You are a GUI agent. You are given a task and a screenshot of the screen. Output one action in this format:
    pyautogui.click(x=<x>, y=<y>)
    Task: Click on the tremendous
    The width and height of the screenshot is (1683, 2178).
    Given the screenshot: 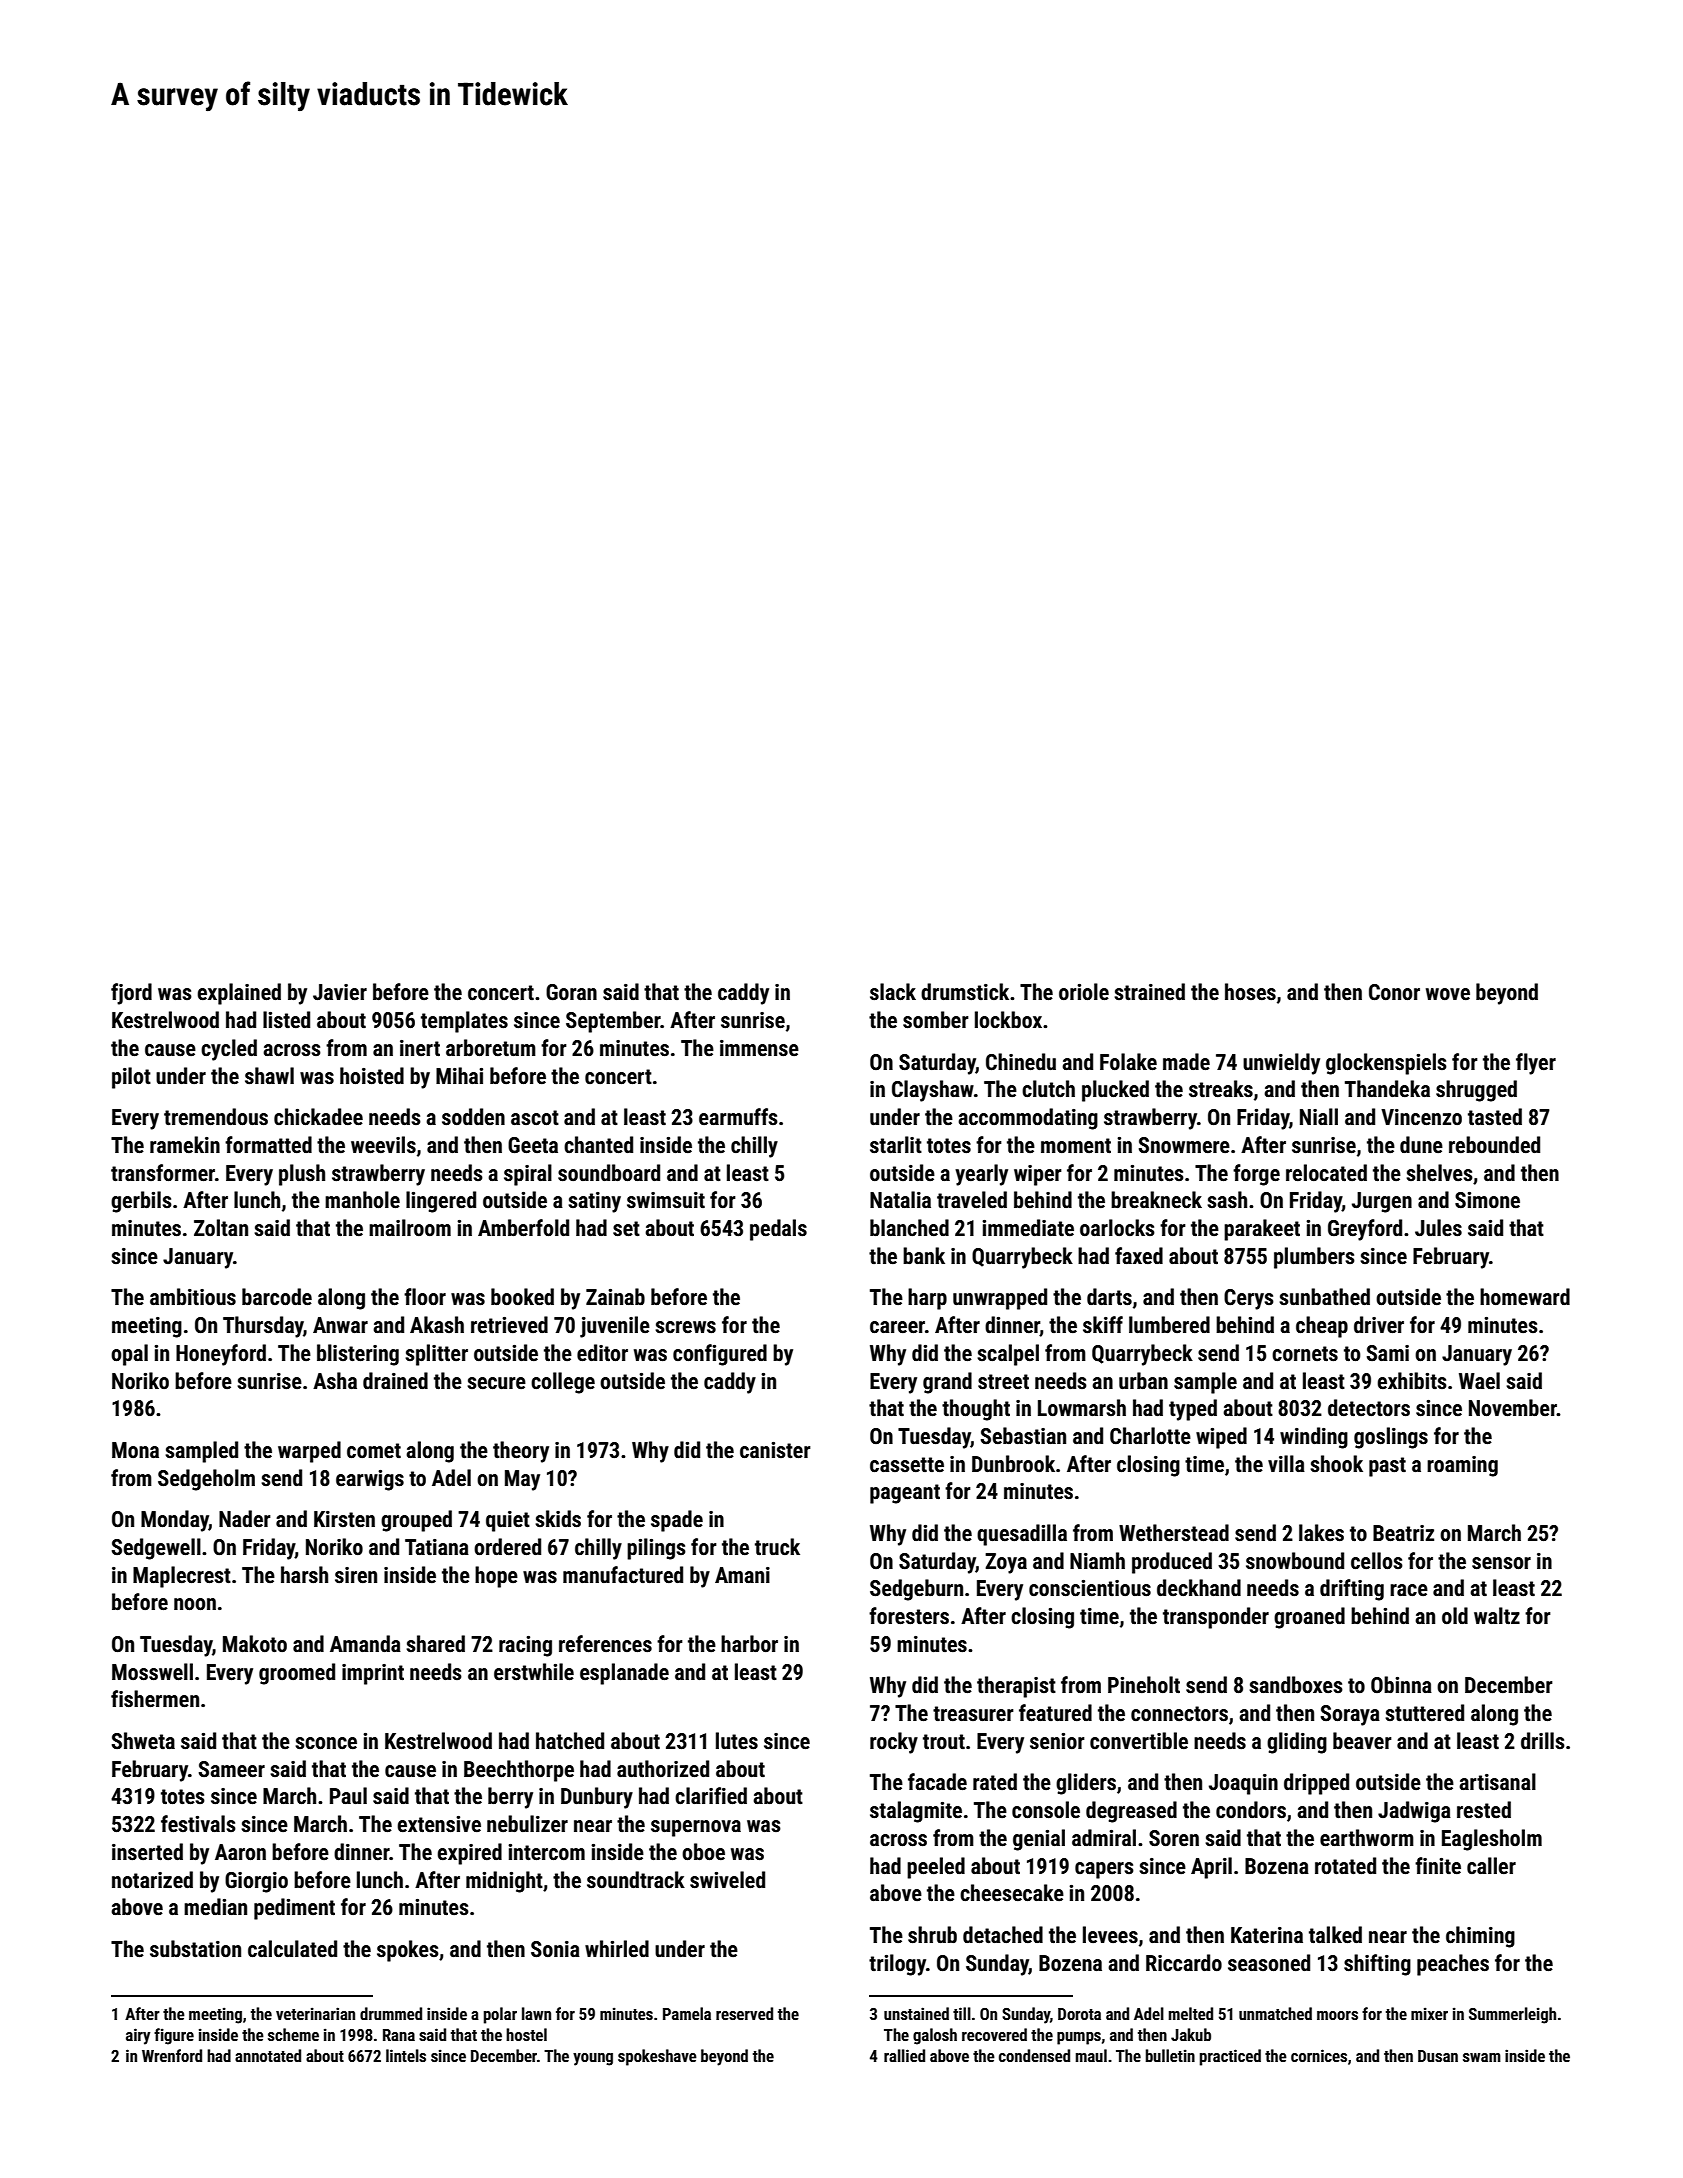 What is the action you would take?
    pyautogui.click(x=216, y=1117)
